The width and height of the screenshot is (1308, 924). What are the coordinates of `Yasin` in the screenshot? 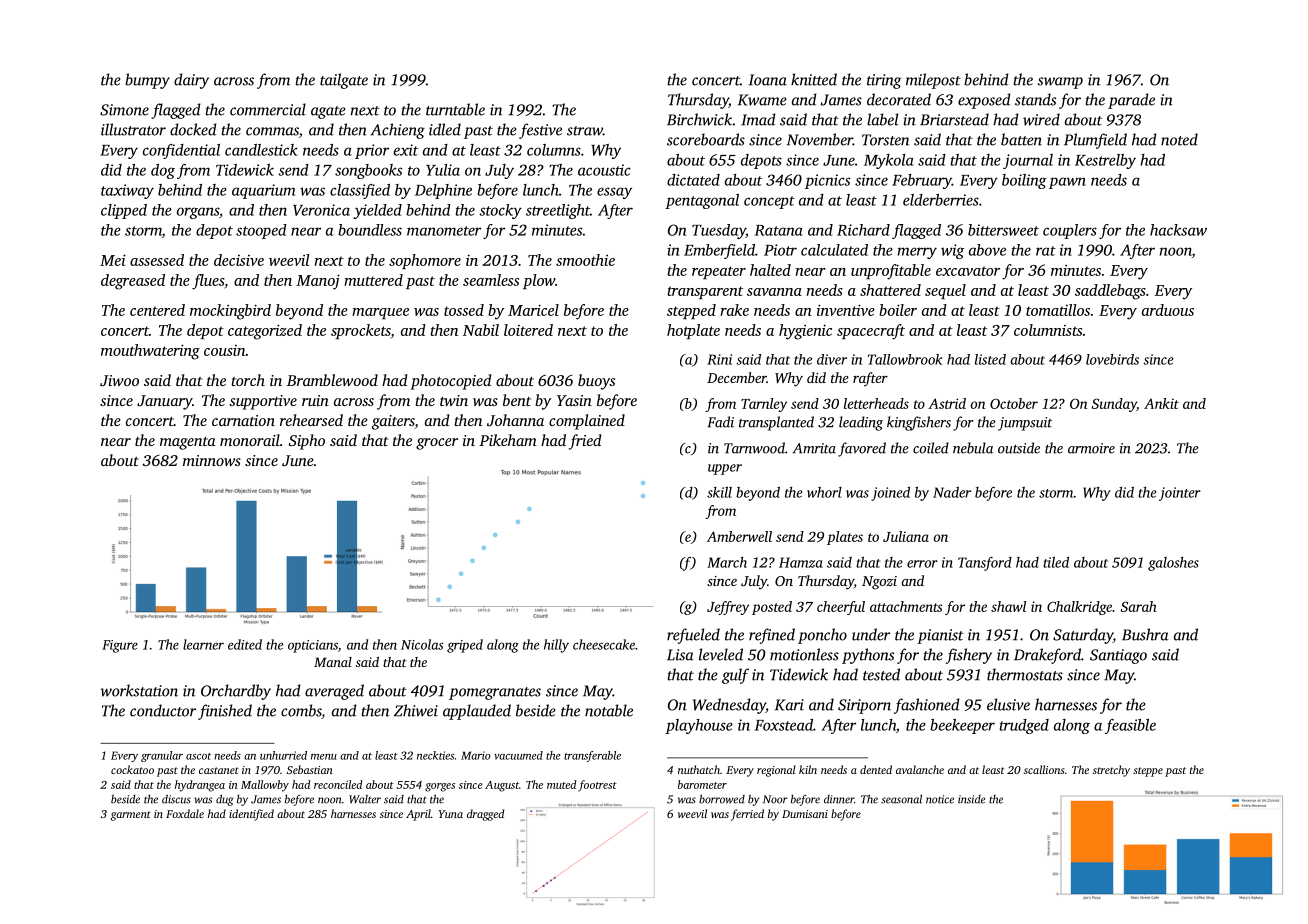 It's located at (574, 400).
